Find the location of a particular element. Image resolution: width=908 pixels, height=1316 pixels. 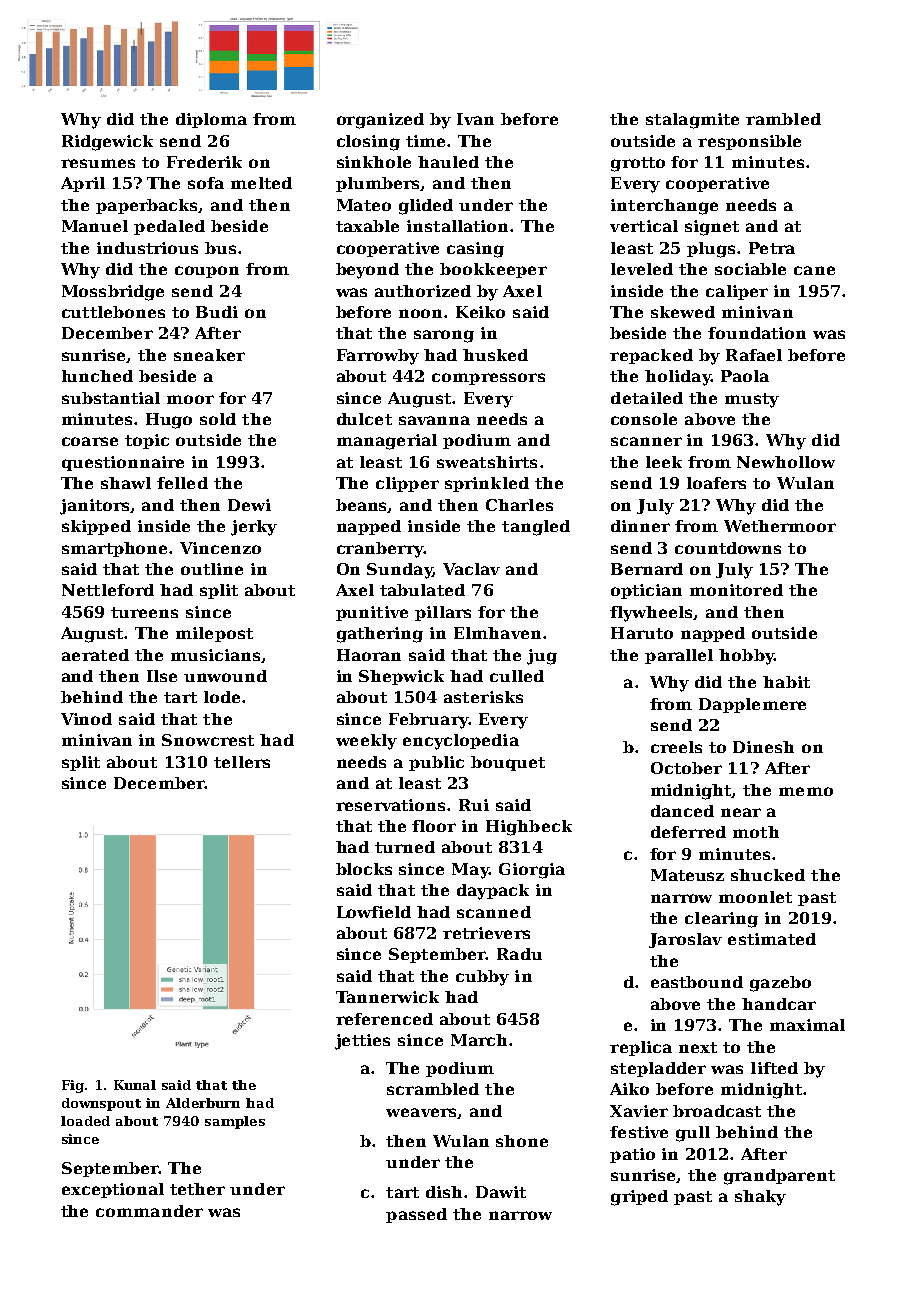

culled is located at coordinates (517, 676).
